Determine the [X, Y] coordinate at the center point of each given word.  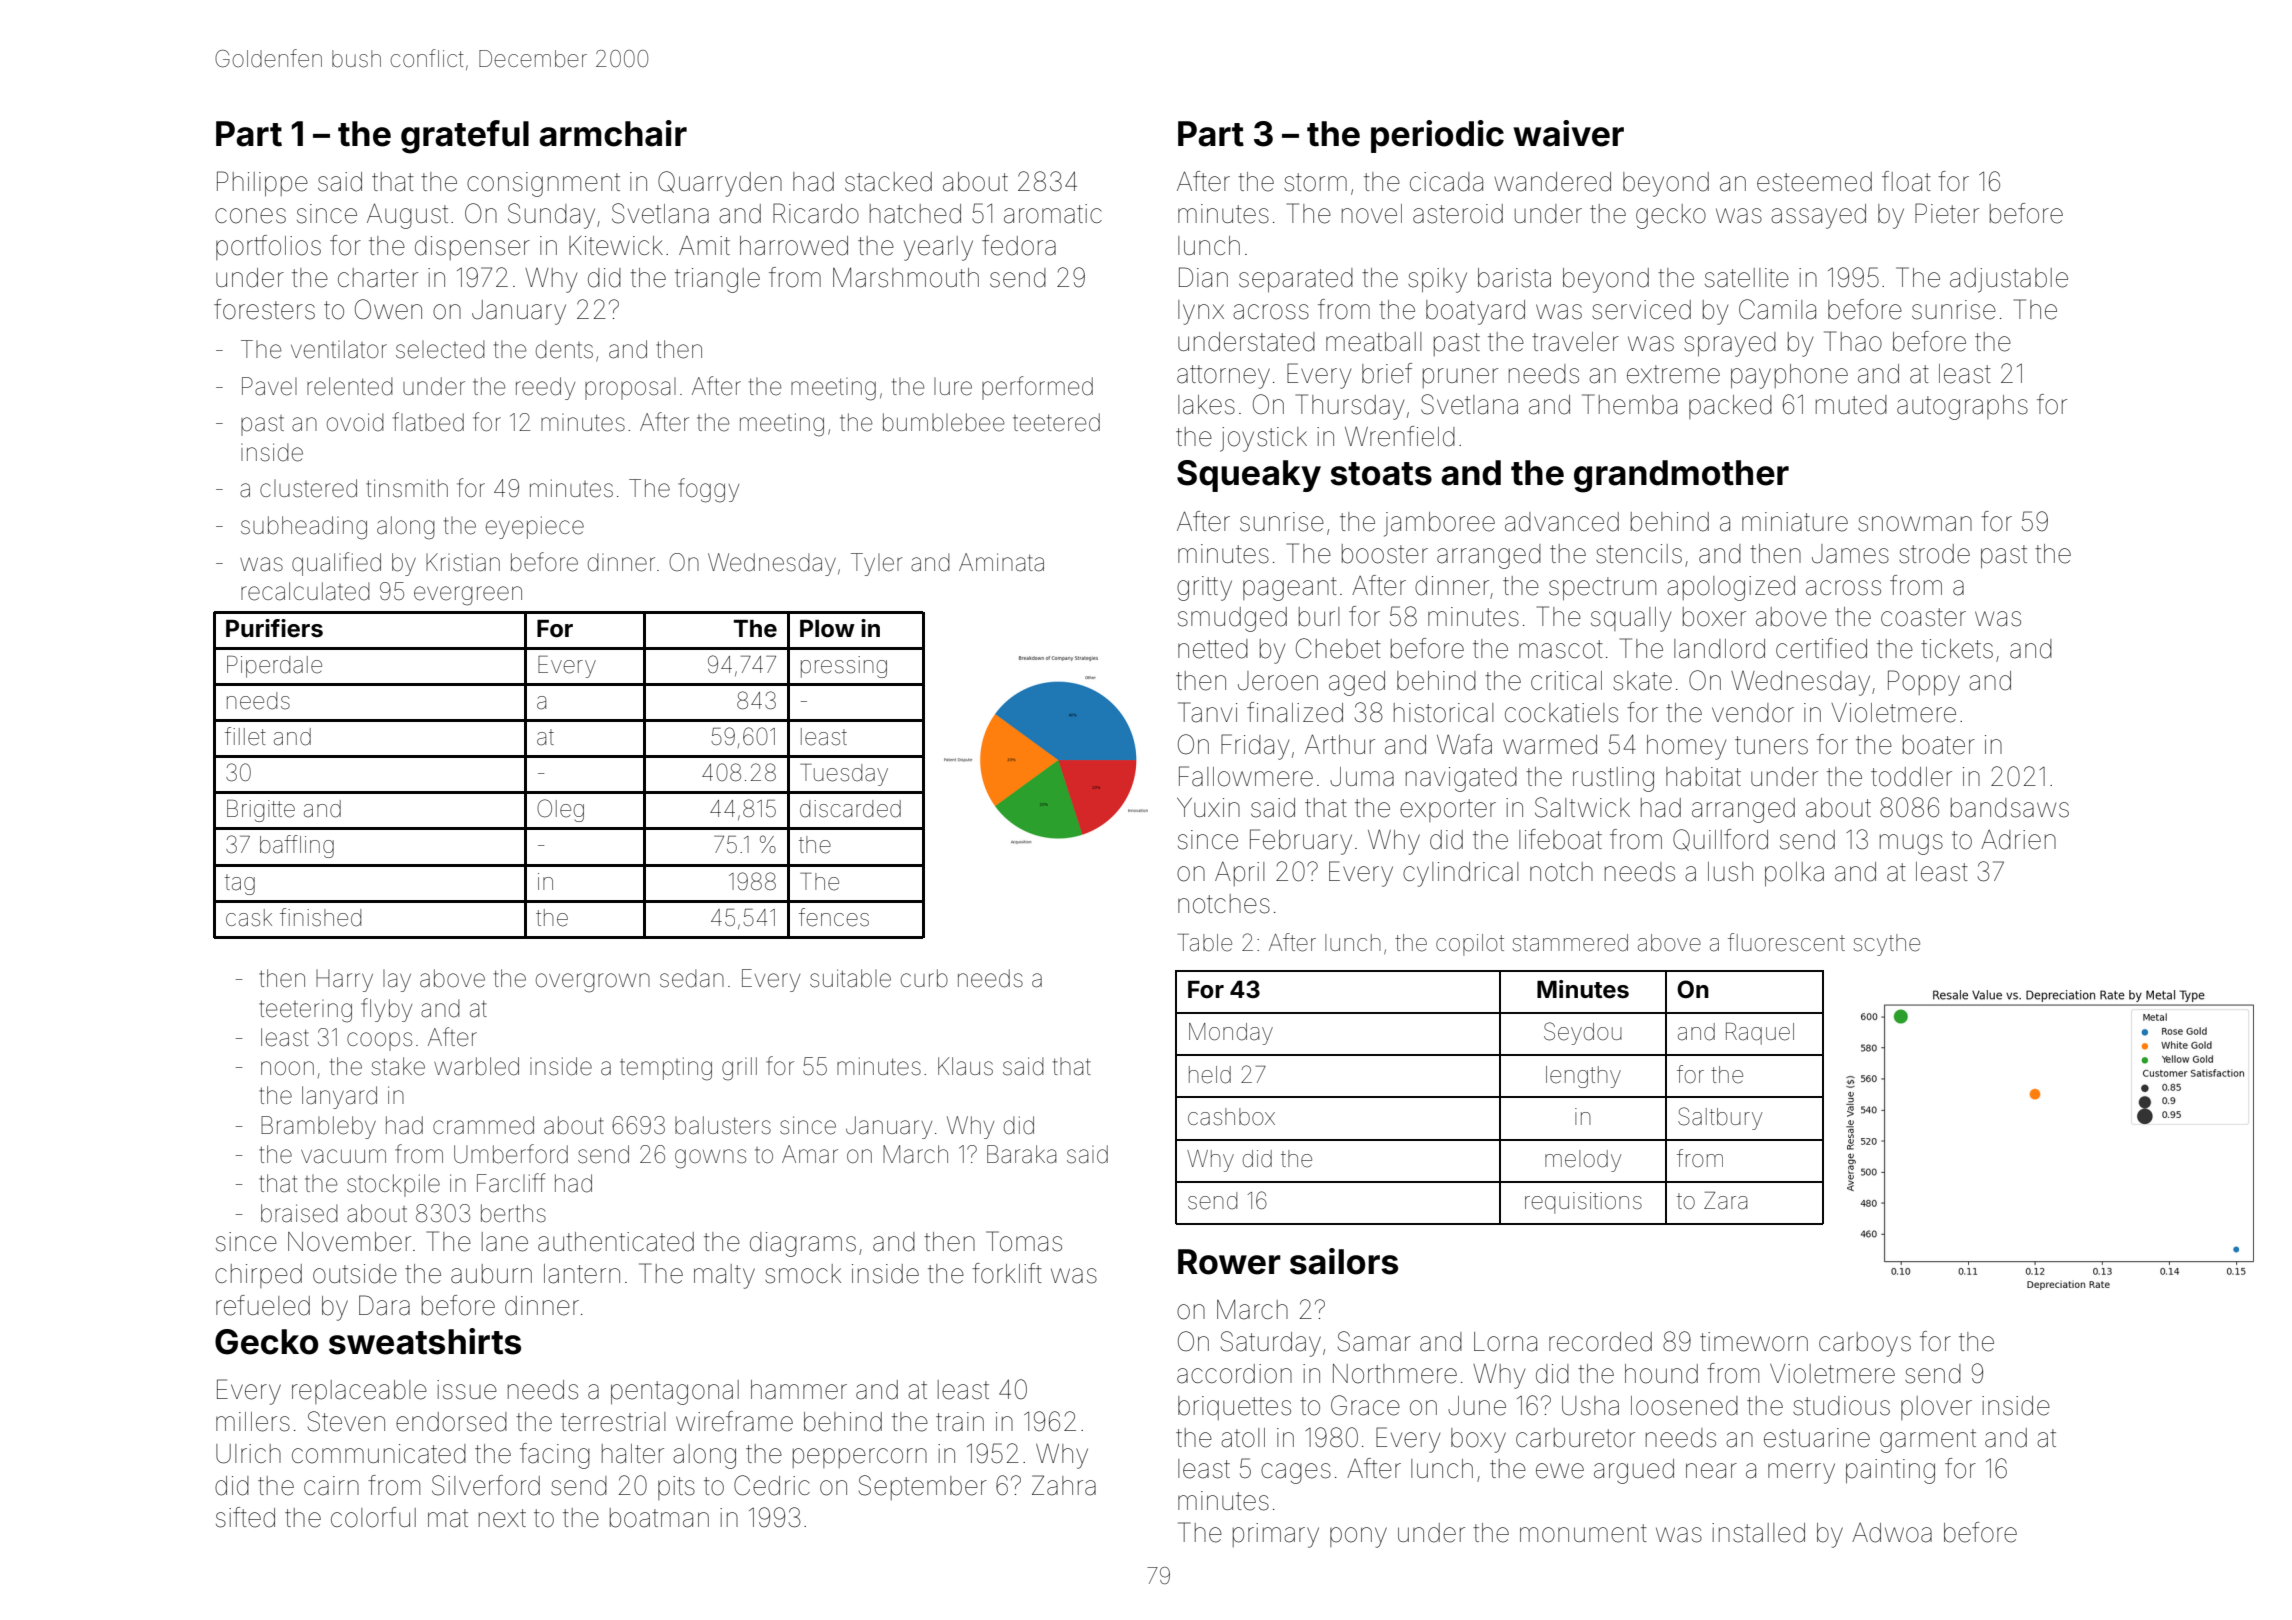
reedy [545, 388]
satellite [1747, 278]
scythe [1886, 945]
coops [379, 1041]
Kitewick [616, 246]
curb [924, 978]
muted [1851, 405]
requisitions [1583, 1203]
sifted [245, 1517]
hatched [915, 214]
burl [1319, 617]
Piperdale [274, 667]
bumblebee [943, 422]
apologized [1731, 588]
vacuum [343, 1156]
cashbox [1231, 1117]
